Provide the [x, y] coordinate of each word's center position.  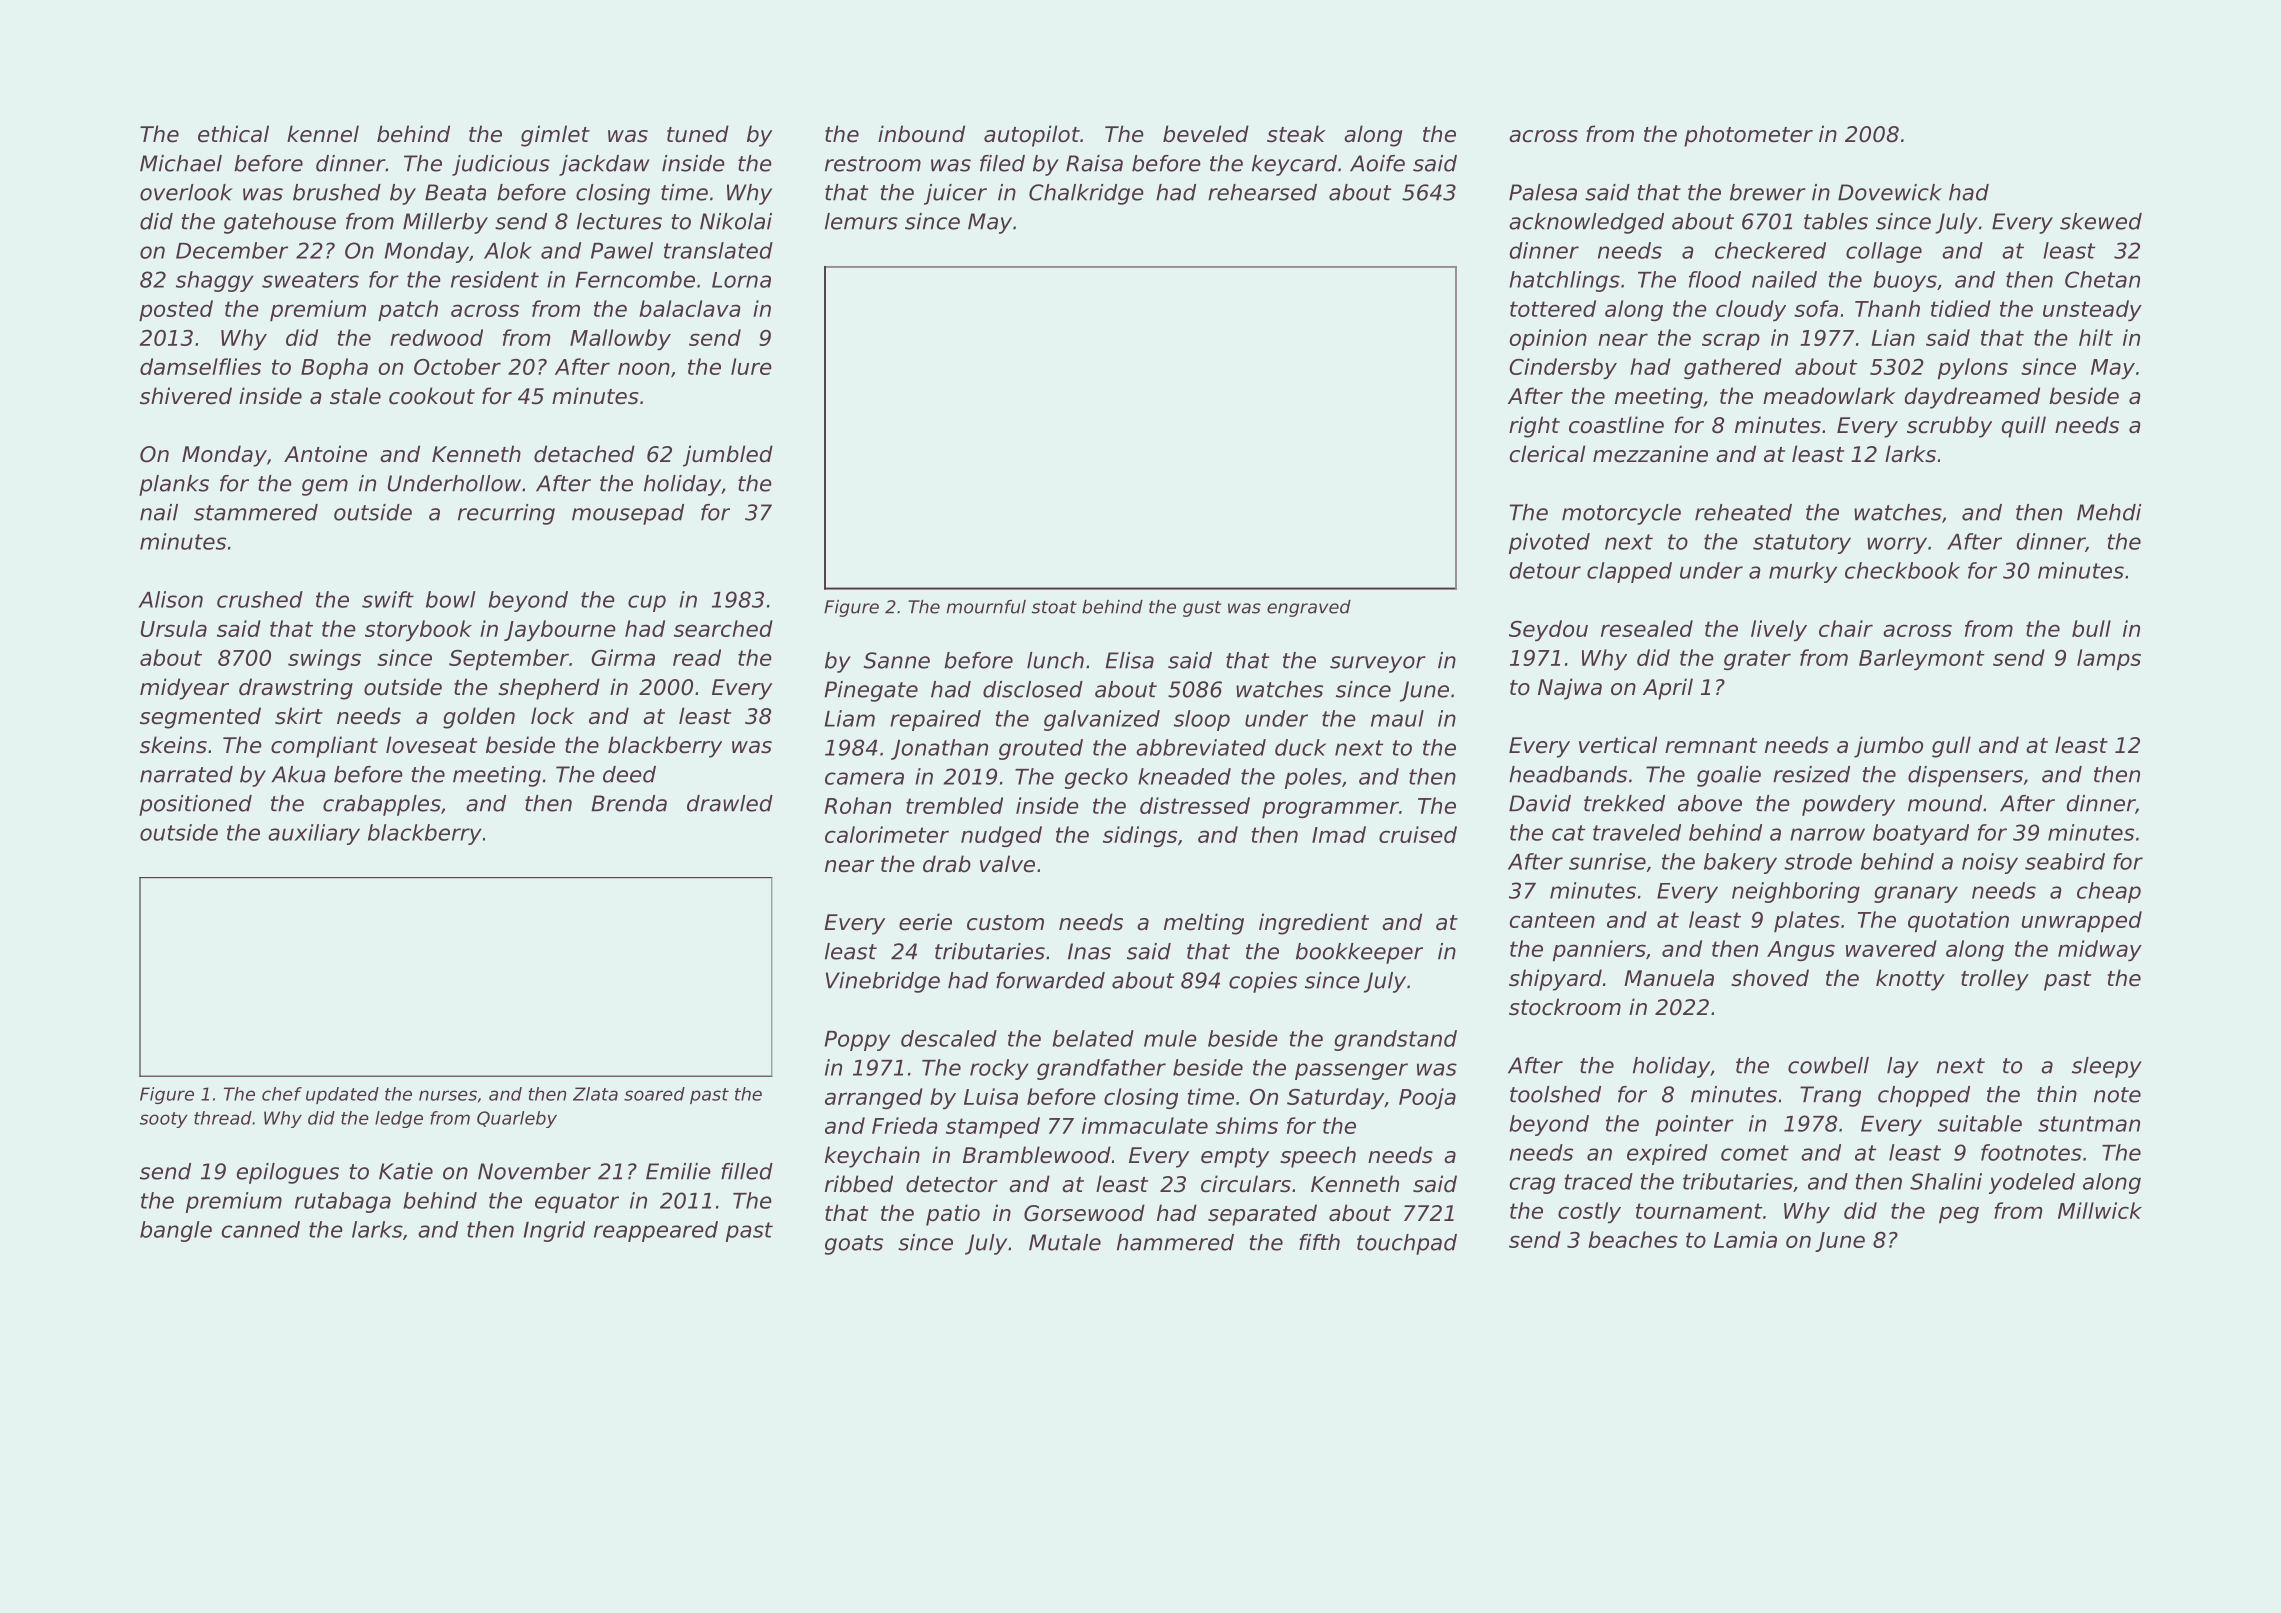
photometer [1748, 136]
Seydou [1548, 630]
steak [1296, 134]
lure [751, 366]
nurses [448, 1095]
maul [1397, 718]
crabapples [382, 805]
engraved [1309, 608]
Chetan [2102, 279]
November [534, 1171]
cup [647, 603]
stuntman [2089, 1124]
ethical [233, 134]
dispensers [1965, 776]
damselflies [200, 366]
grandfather [1101, 1069]
